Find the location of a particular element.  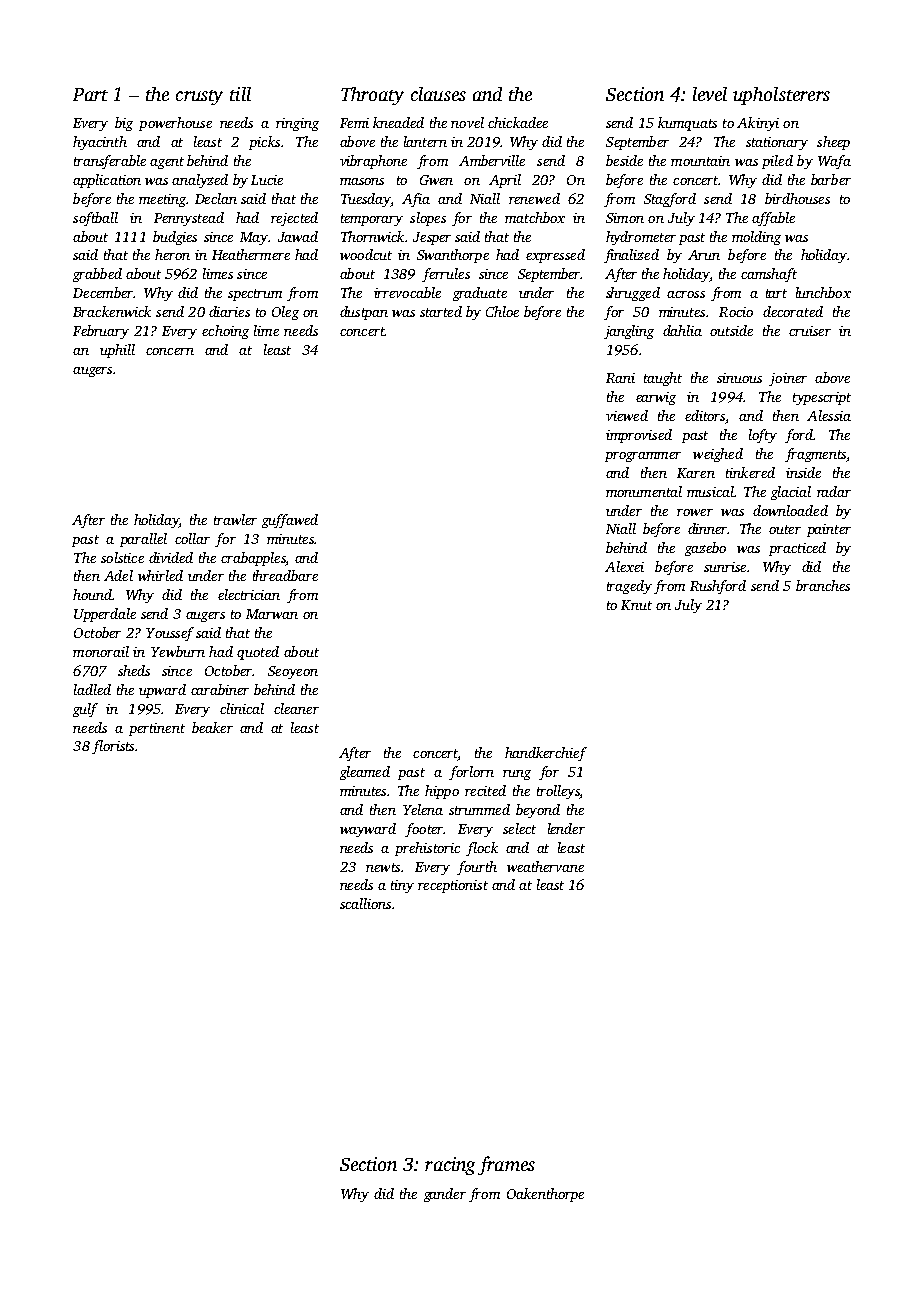

parallel is located at coordinates (143, 540).
